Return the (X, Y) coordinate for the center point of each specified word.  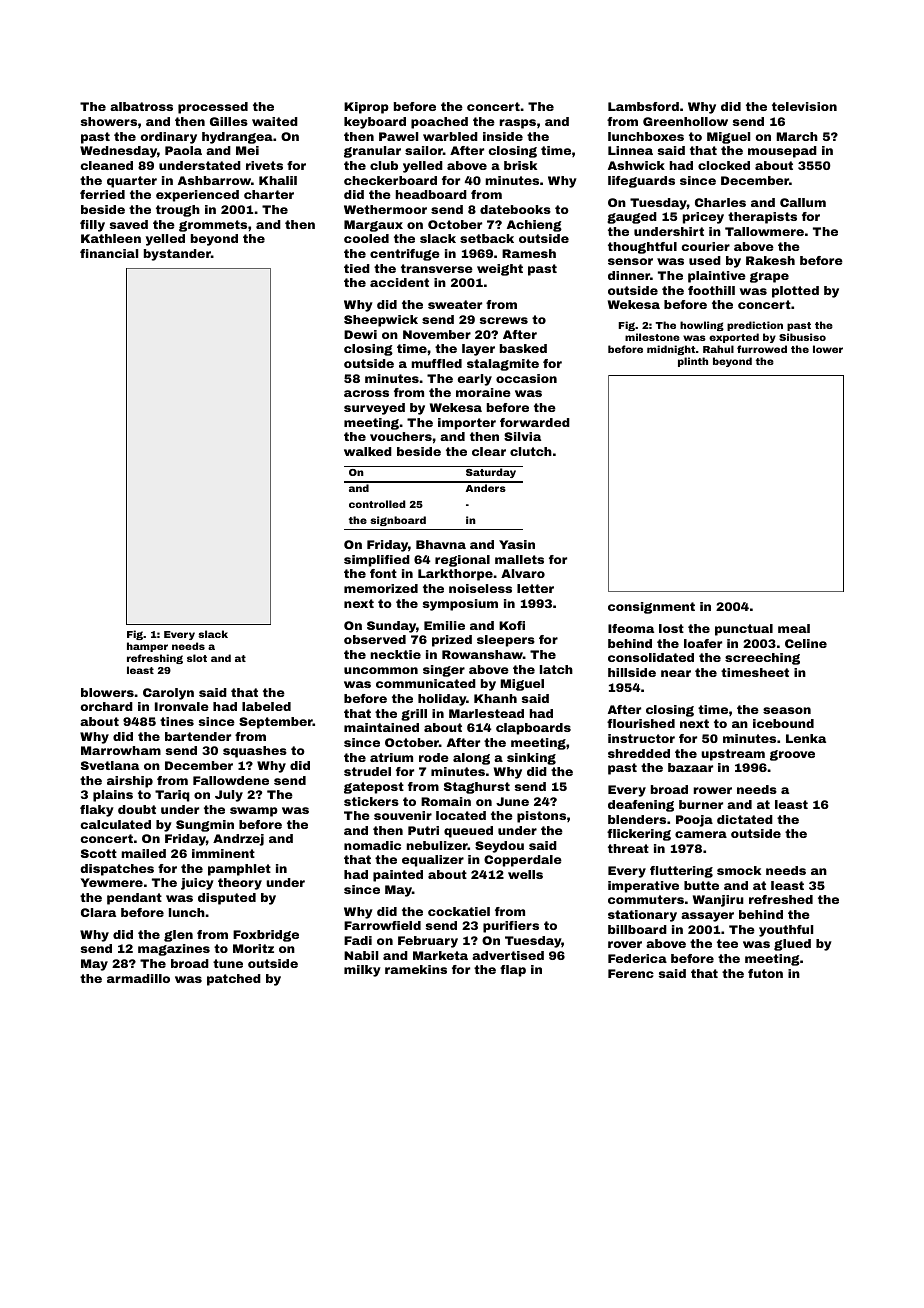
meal (794, 628)
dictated (745, 819)
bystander (177, 255)
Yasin (517, 544)
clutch (531, 451)
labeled (266, 706)
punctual (744, 630)
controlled (377, 504)
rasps (517, 124)
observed (375, 639)
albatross (141, 106)
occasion (526, 378)
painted (398, 876)
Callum (803, 202)
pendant (134, 899)
